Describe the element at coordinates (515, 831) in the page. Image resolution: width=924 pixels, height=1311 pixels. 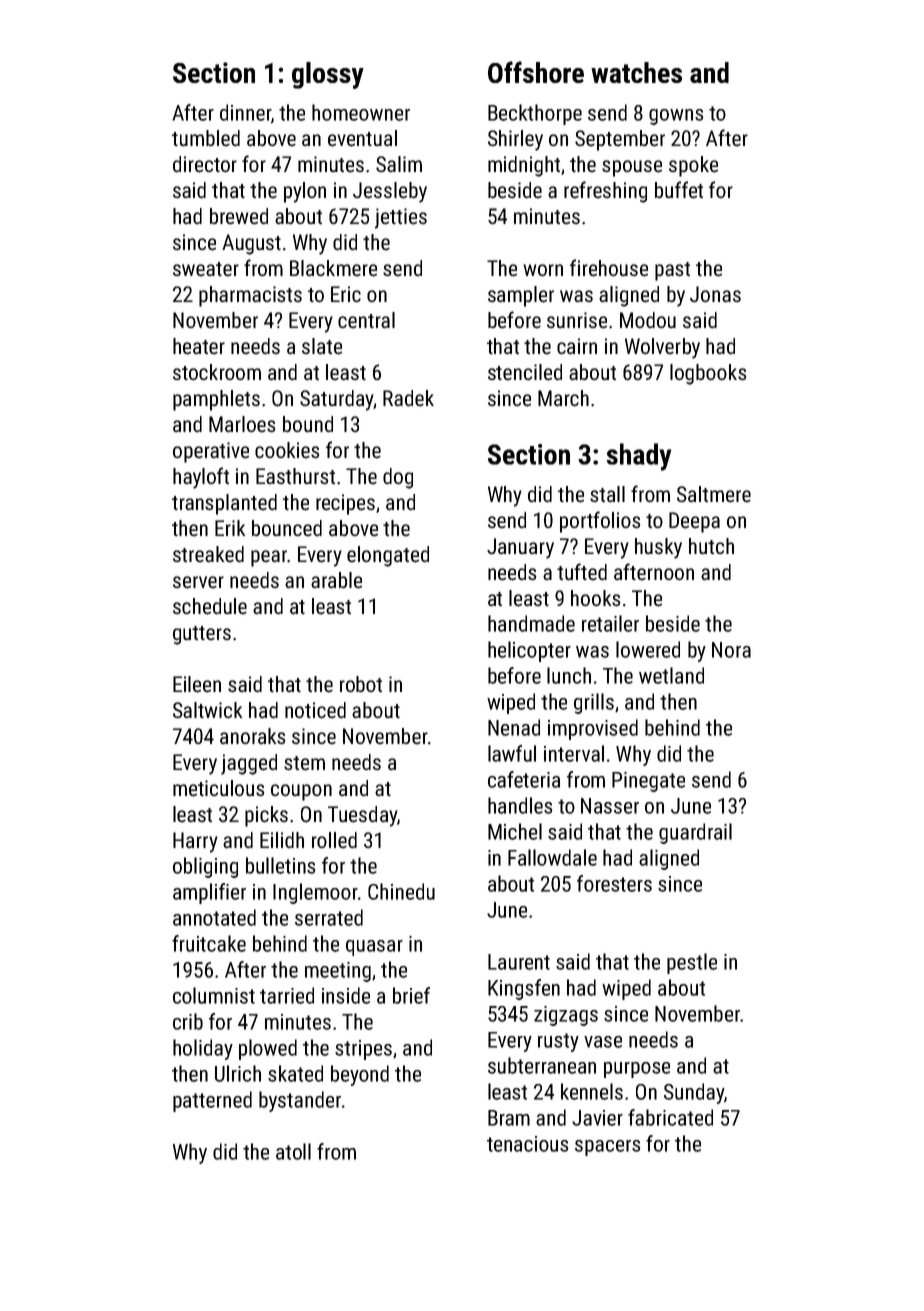
I see `Michel` at that location.
